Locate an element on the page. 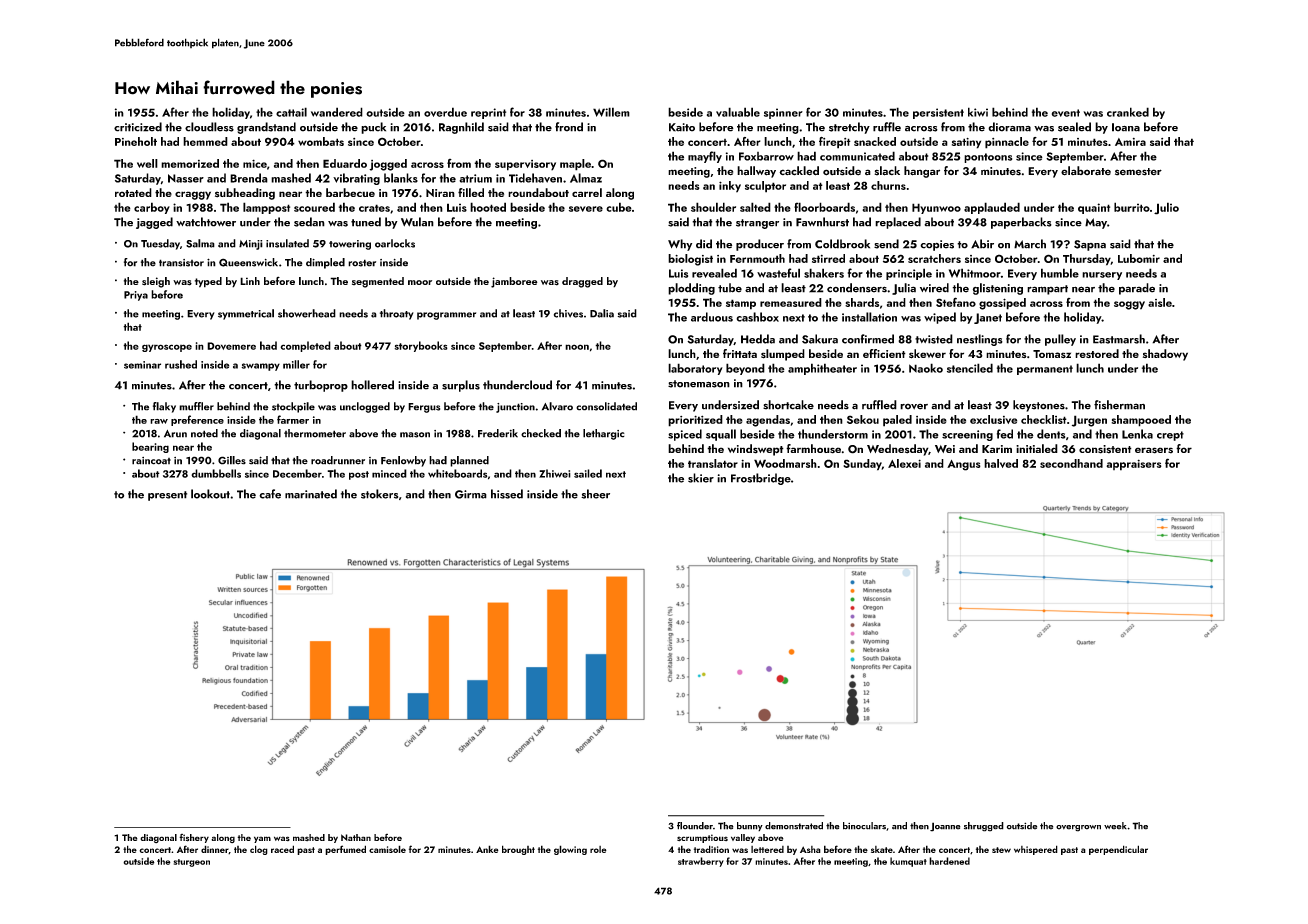  sheer is located at coordinates (595, 494).
